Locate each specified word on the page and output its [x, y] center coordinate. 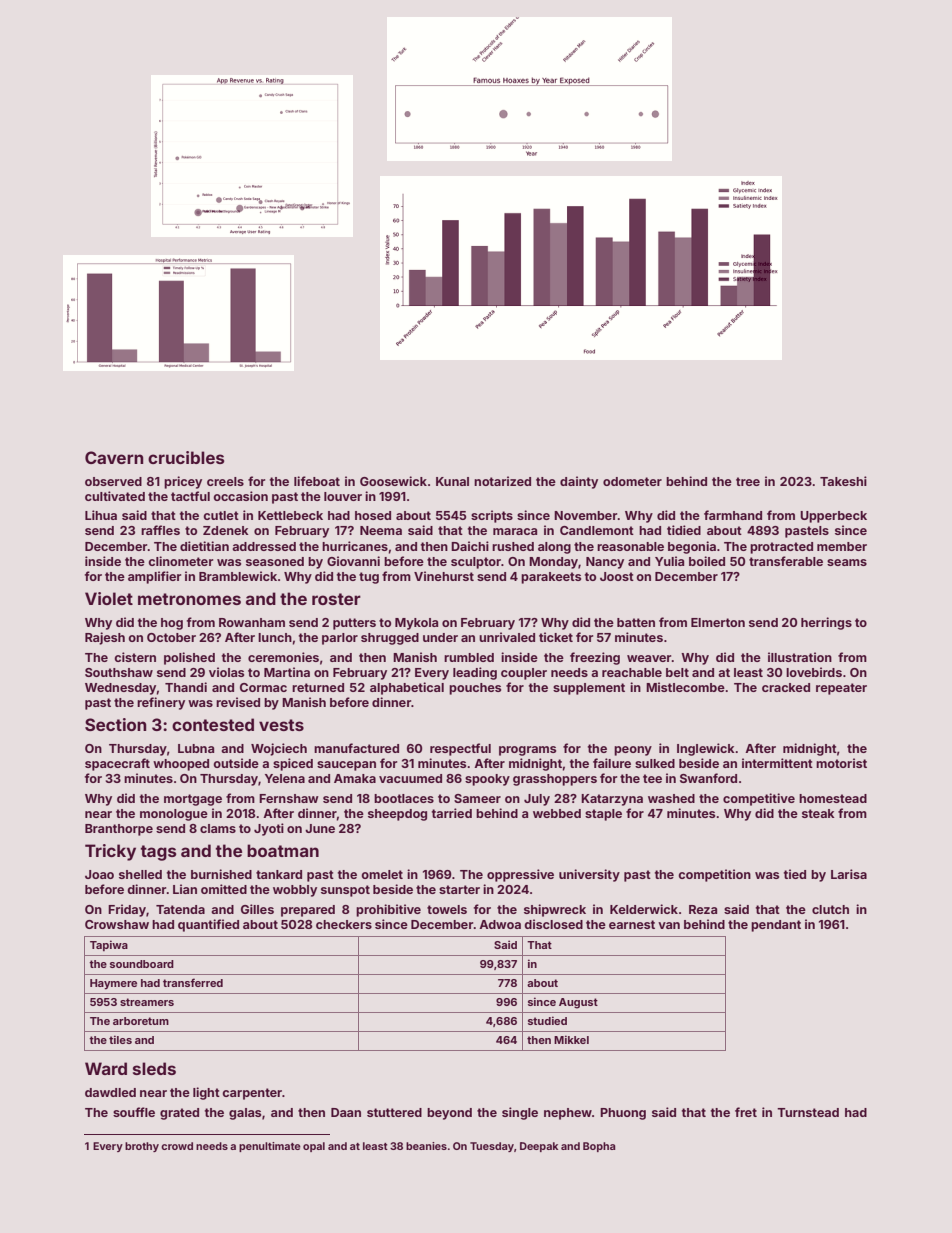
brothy [142, 1147]
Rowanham [252, 622]
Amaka [355, 778]
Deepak [539, 1147]
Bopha [599, 1147]
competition [714, 875]
